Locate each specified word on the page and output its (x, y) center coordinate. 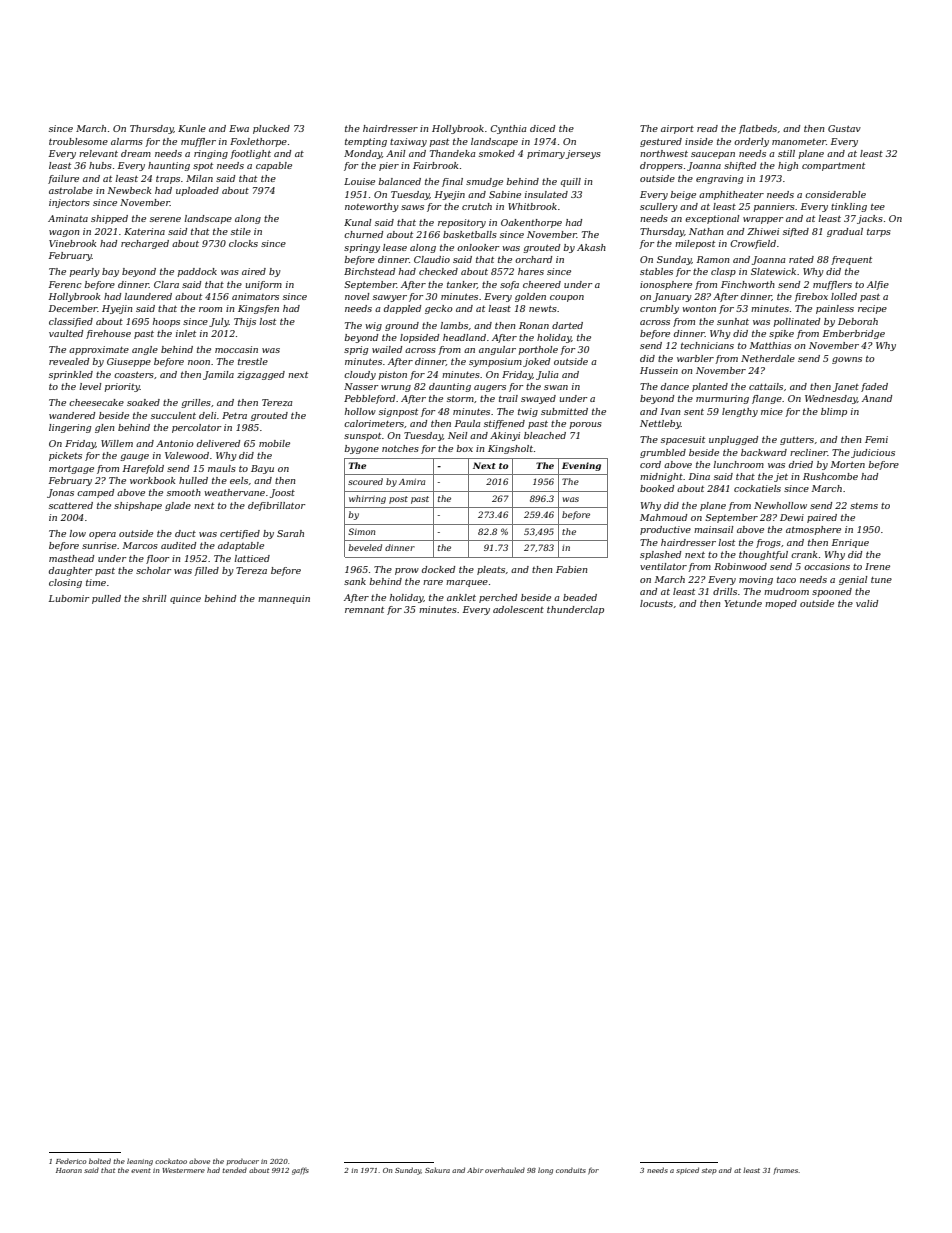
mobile (274, 443)
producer (242, 1161)
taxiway (408, 142)
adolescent (518, 609)
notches (400, 448)
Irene (877, 566)
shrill (154, 598)
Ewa (239, 128)
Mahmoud (663, 517)
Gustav (844, 128)
